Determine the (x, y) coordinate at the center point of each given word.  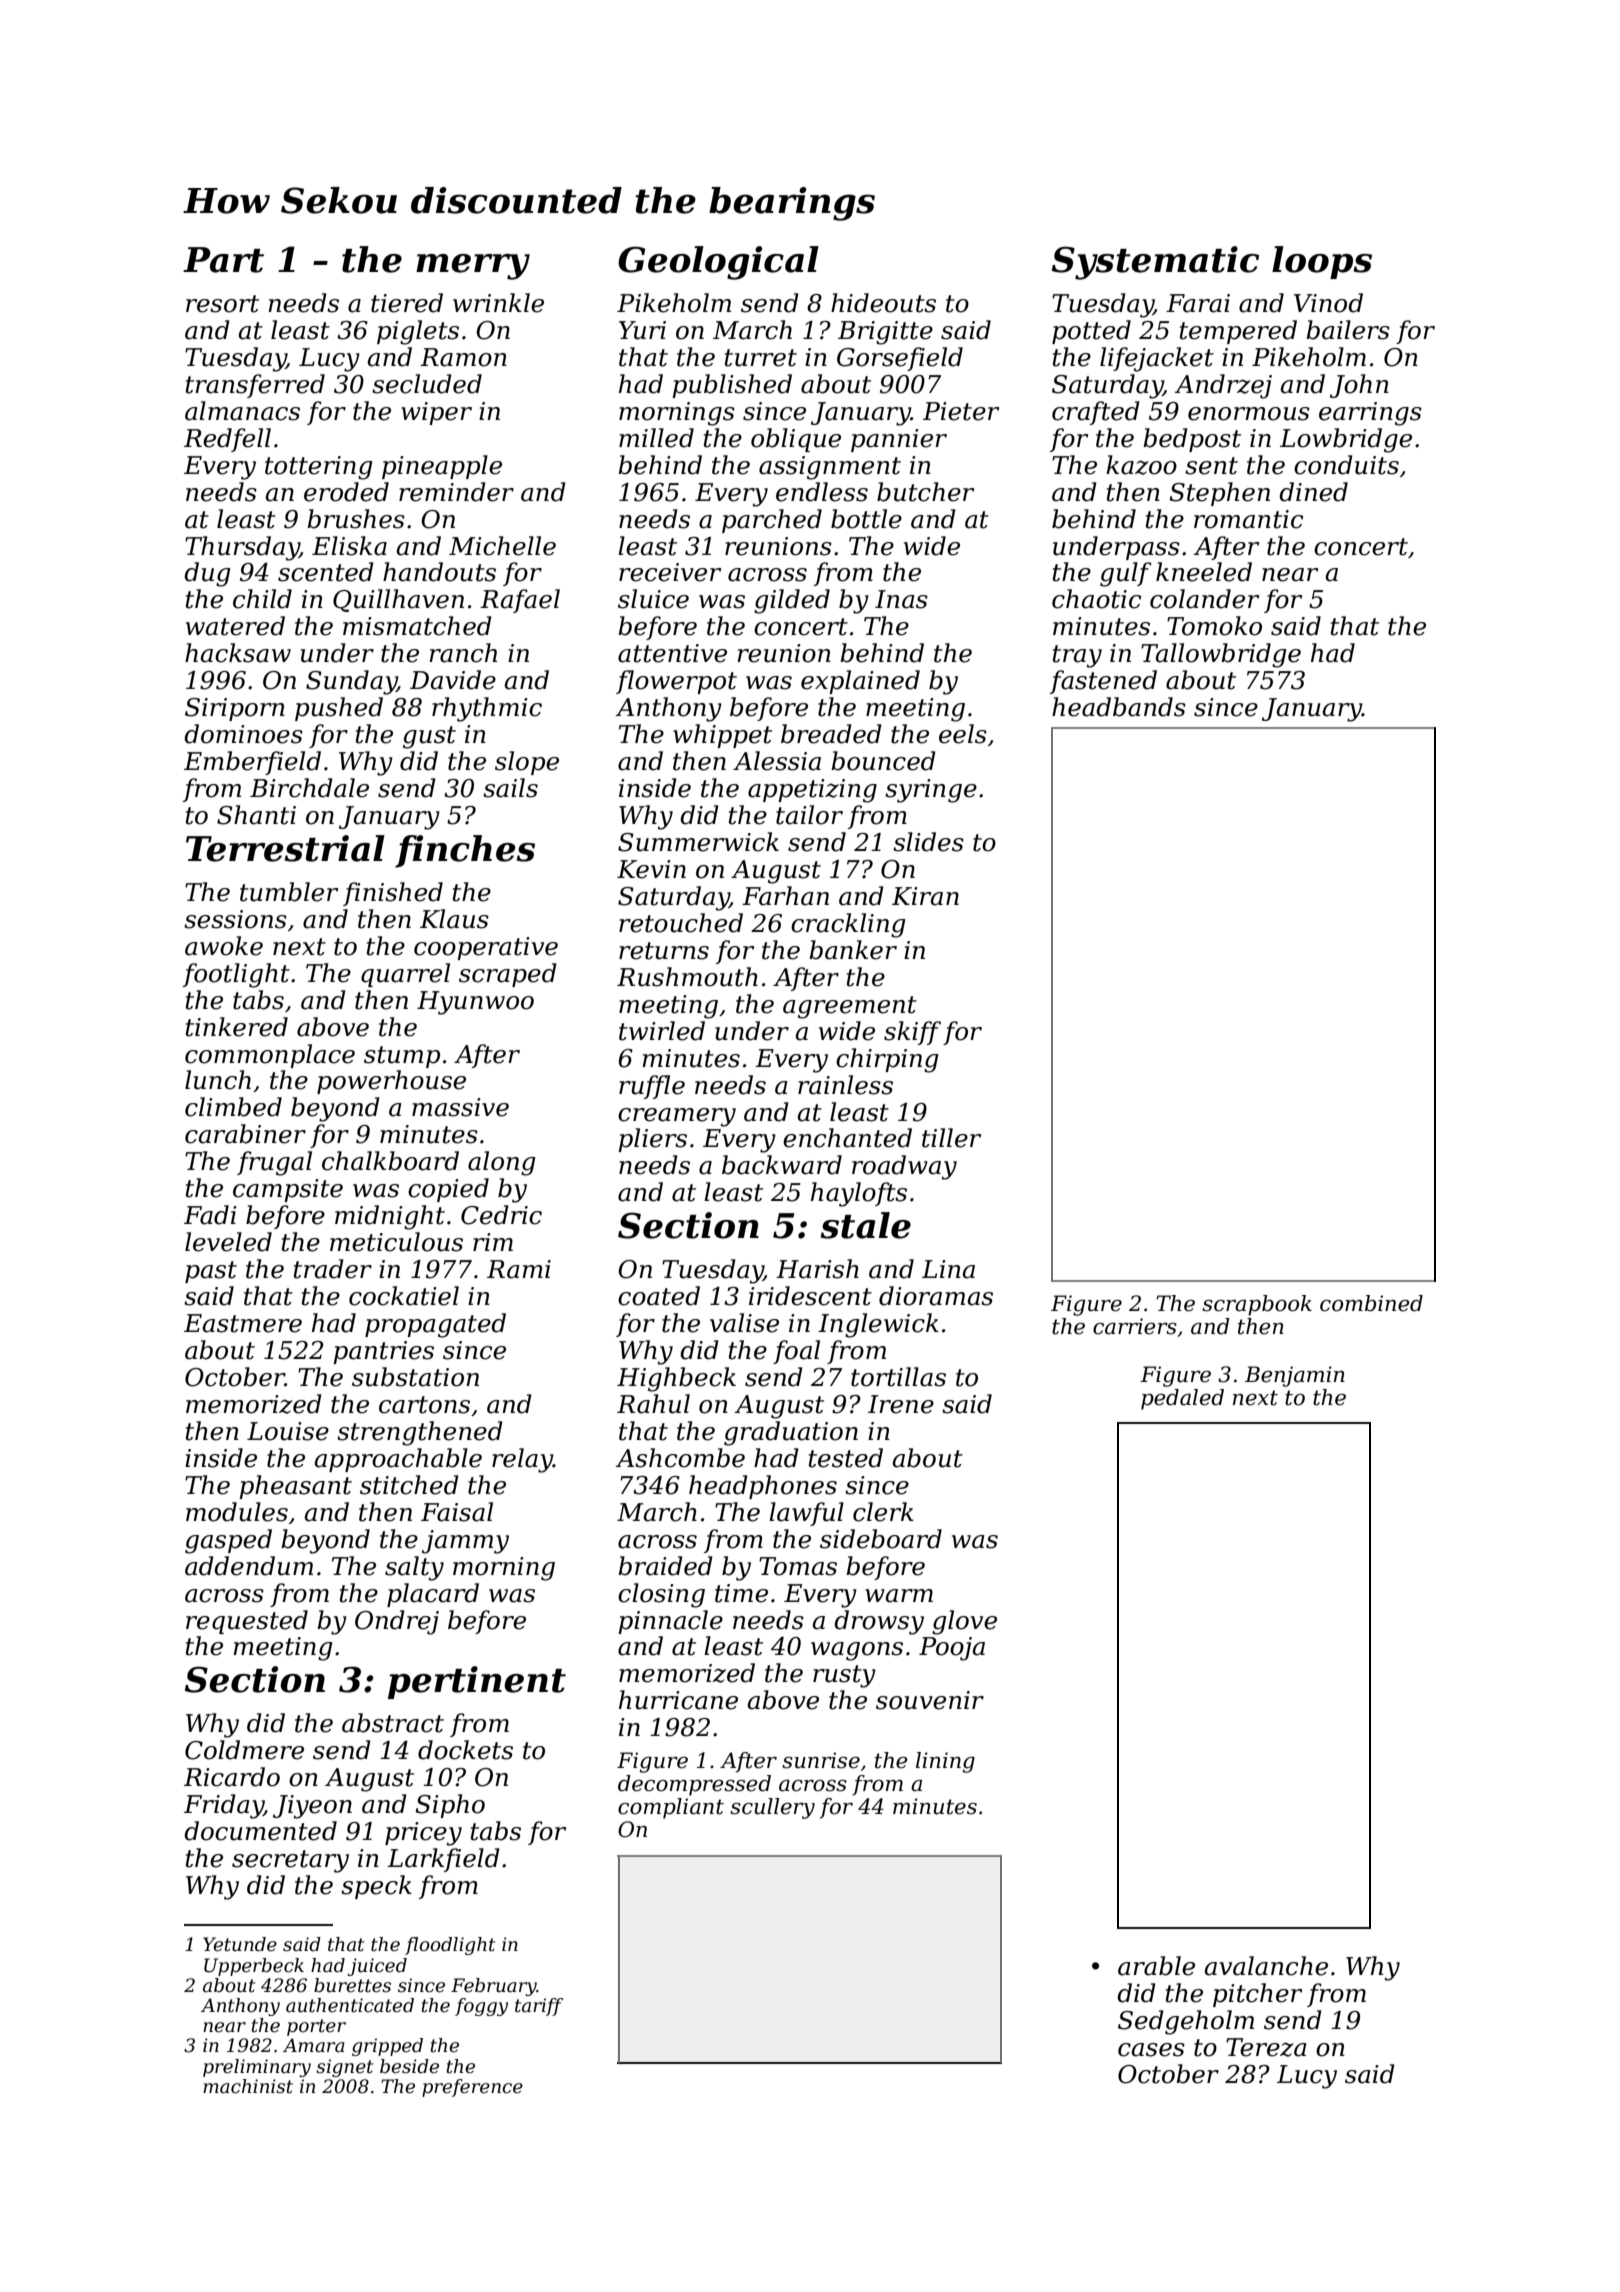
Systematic (1155, 263)
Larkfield (443, 1860)
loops (1322, 262)
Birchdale (309, 788)
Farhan (785, 896)
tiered (407, 303)
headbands (1119, 707)
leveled (228, 1242)
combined (1371, 1303)
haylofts (859, 1194)
